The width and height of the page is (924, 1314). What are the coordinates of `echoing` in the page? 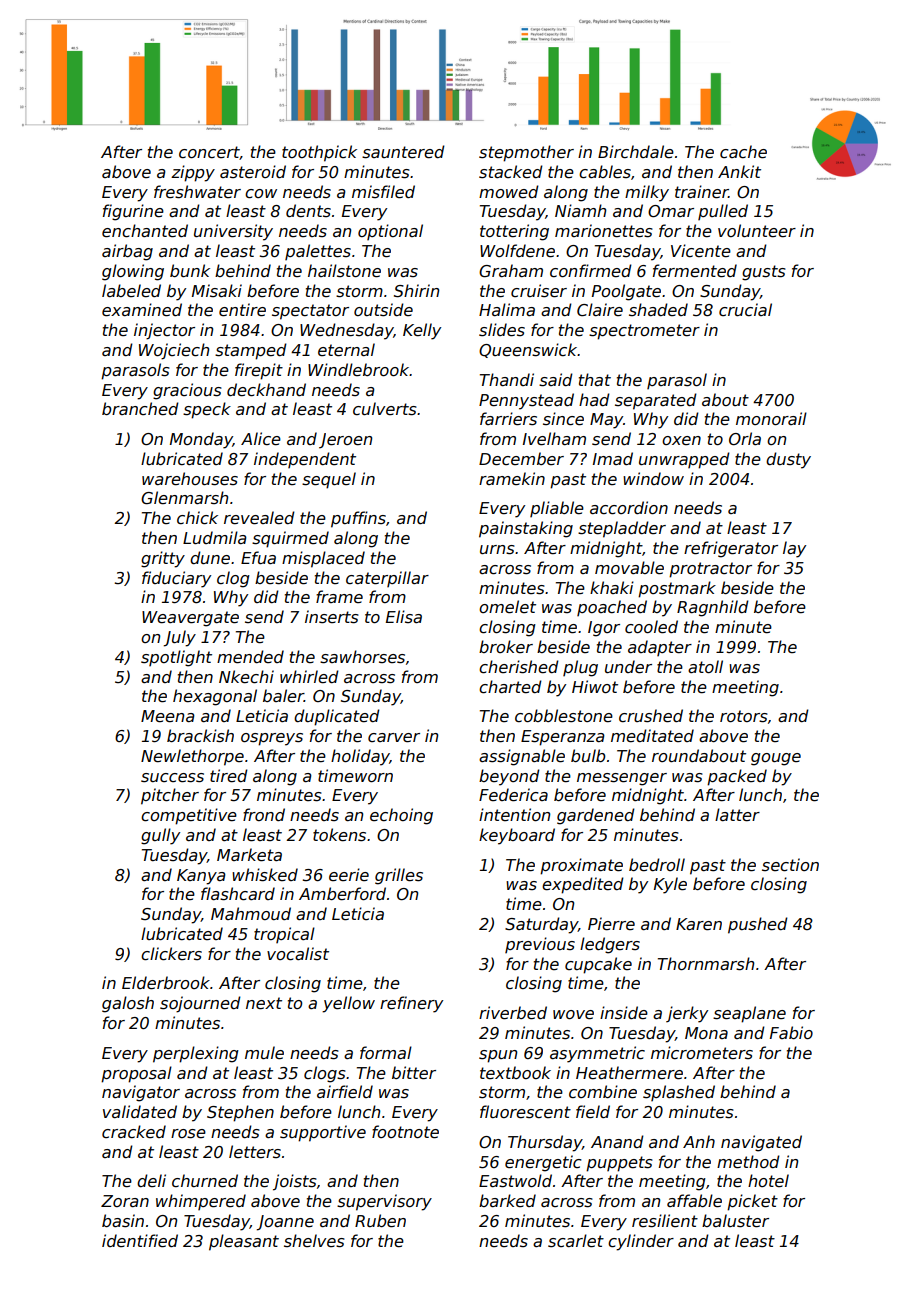 It's located at (401, 816).
